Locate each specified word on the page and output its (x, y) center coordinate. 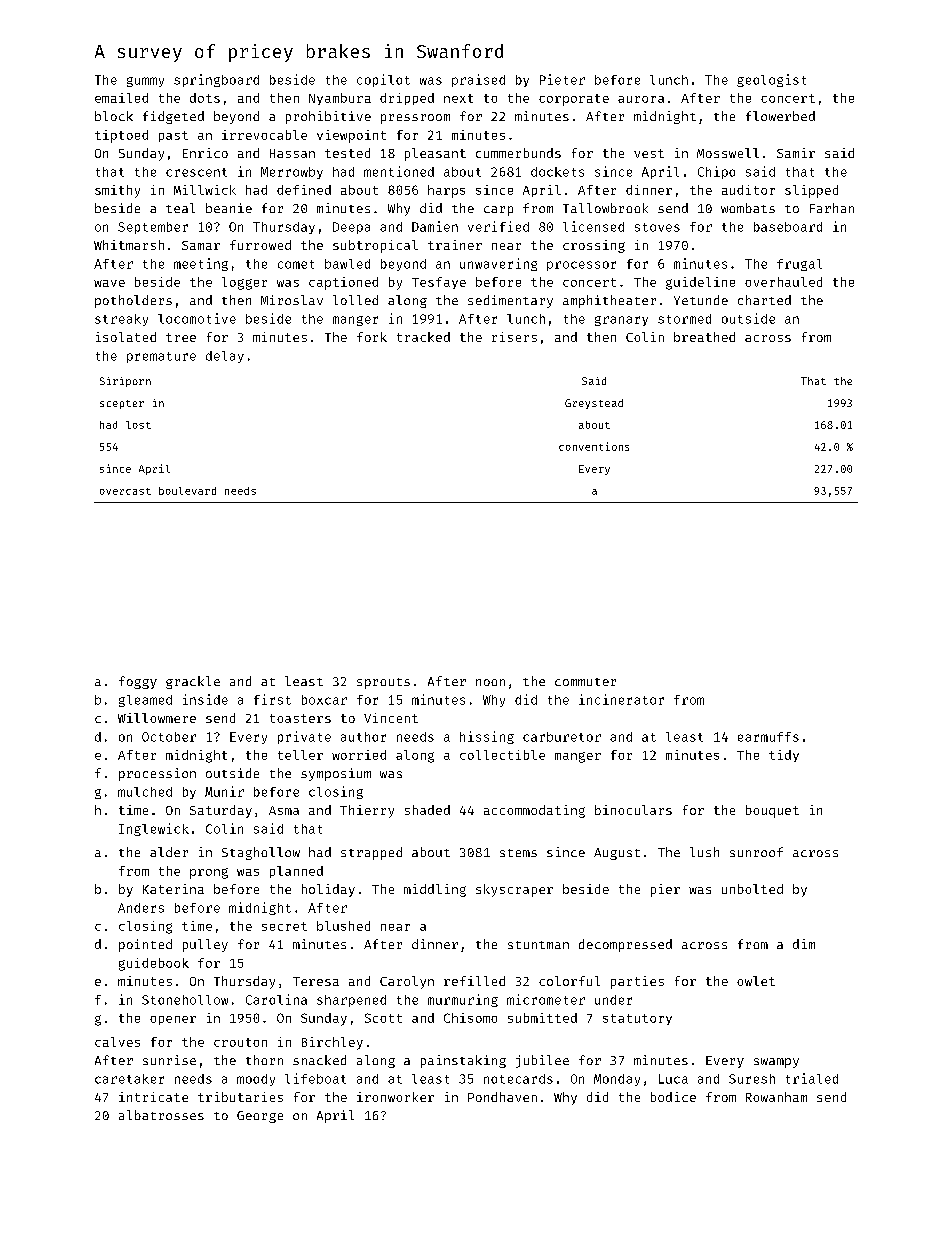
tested (347, 153)
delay (225, 357)
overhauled (783, 282)
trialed (812, 1078)
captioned (343, 283)
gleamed (145, 701)
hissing (487, 737)
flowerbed (780, 116)
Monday (617, 1080)
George (260, 1117)
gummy (145, 82)
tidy (784, 756)
